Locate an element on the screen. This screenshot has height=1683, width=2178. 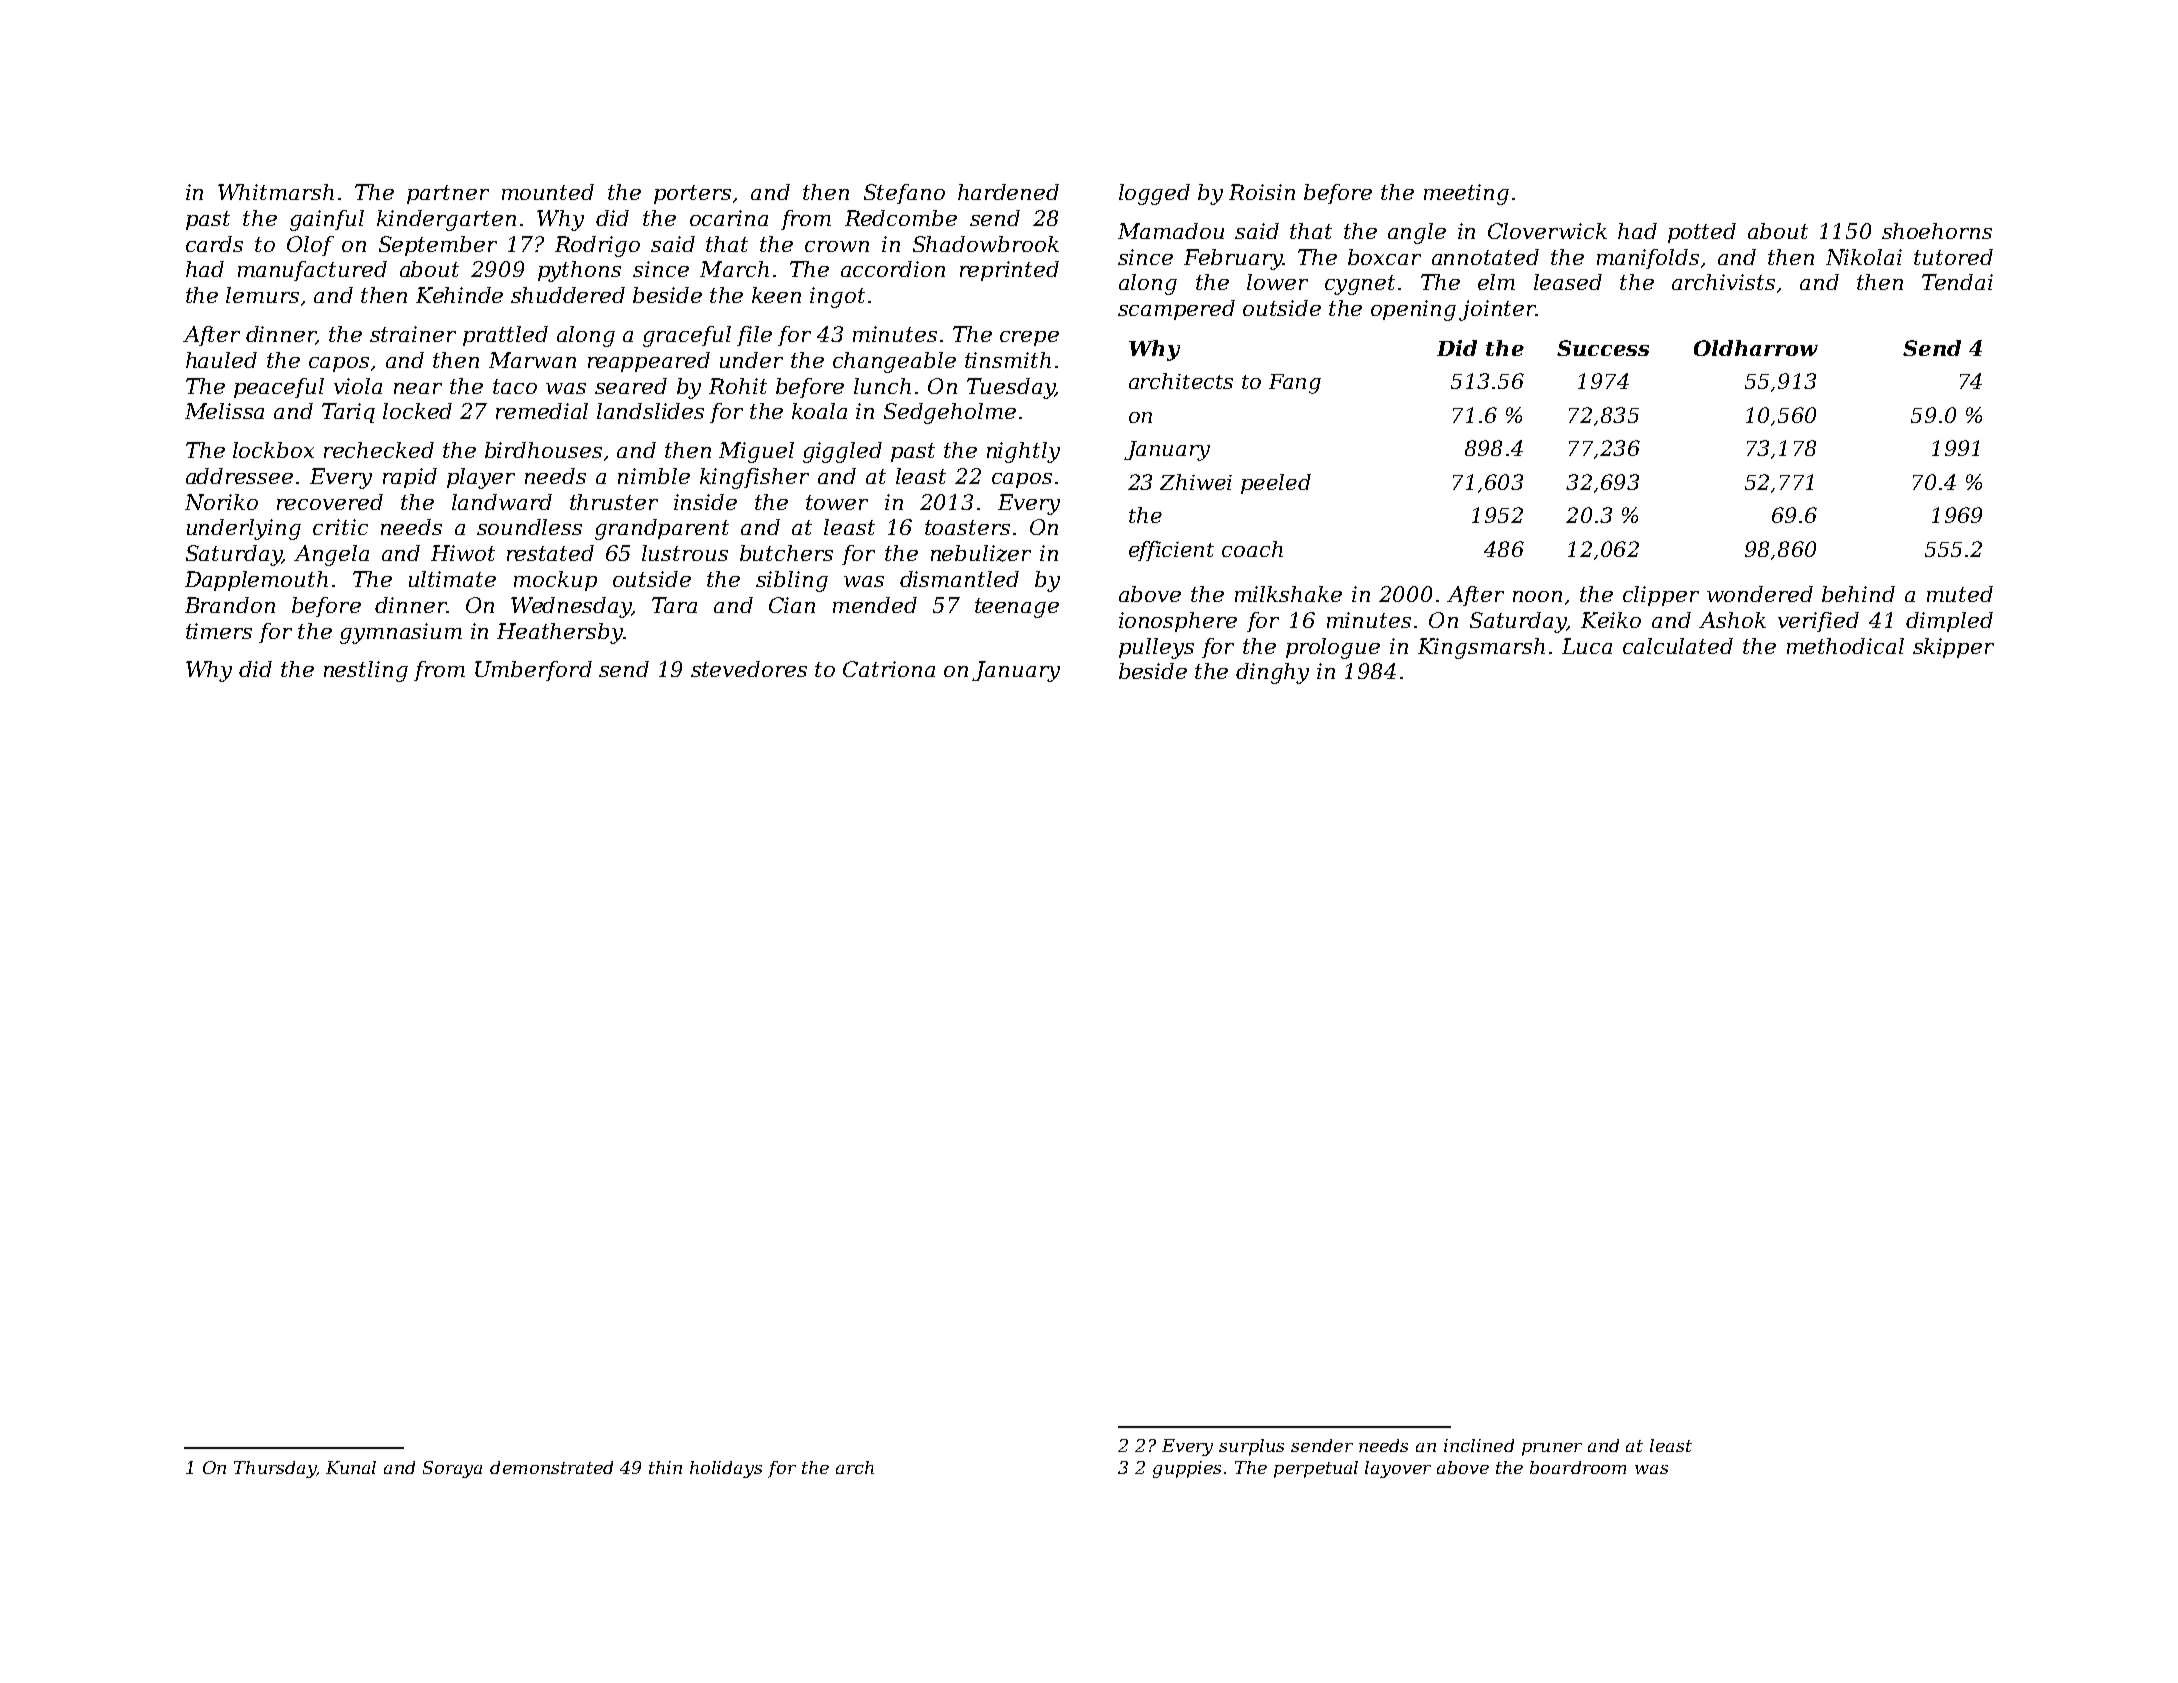
meeting is located at coordinates (1466, 194).
